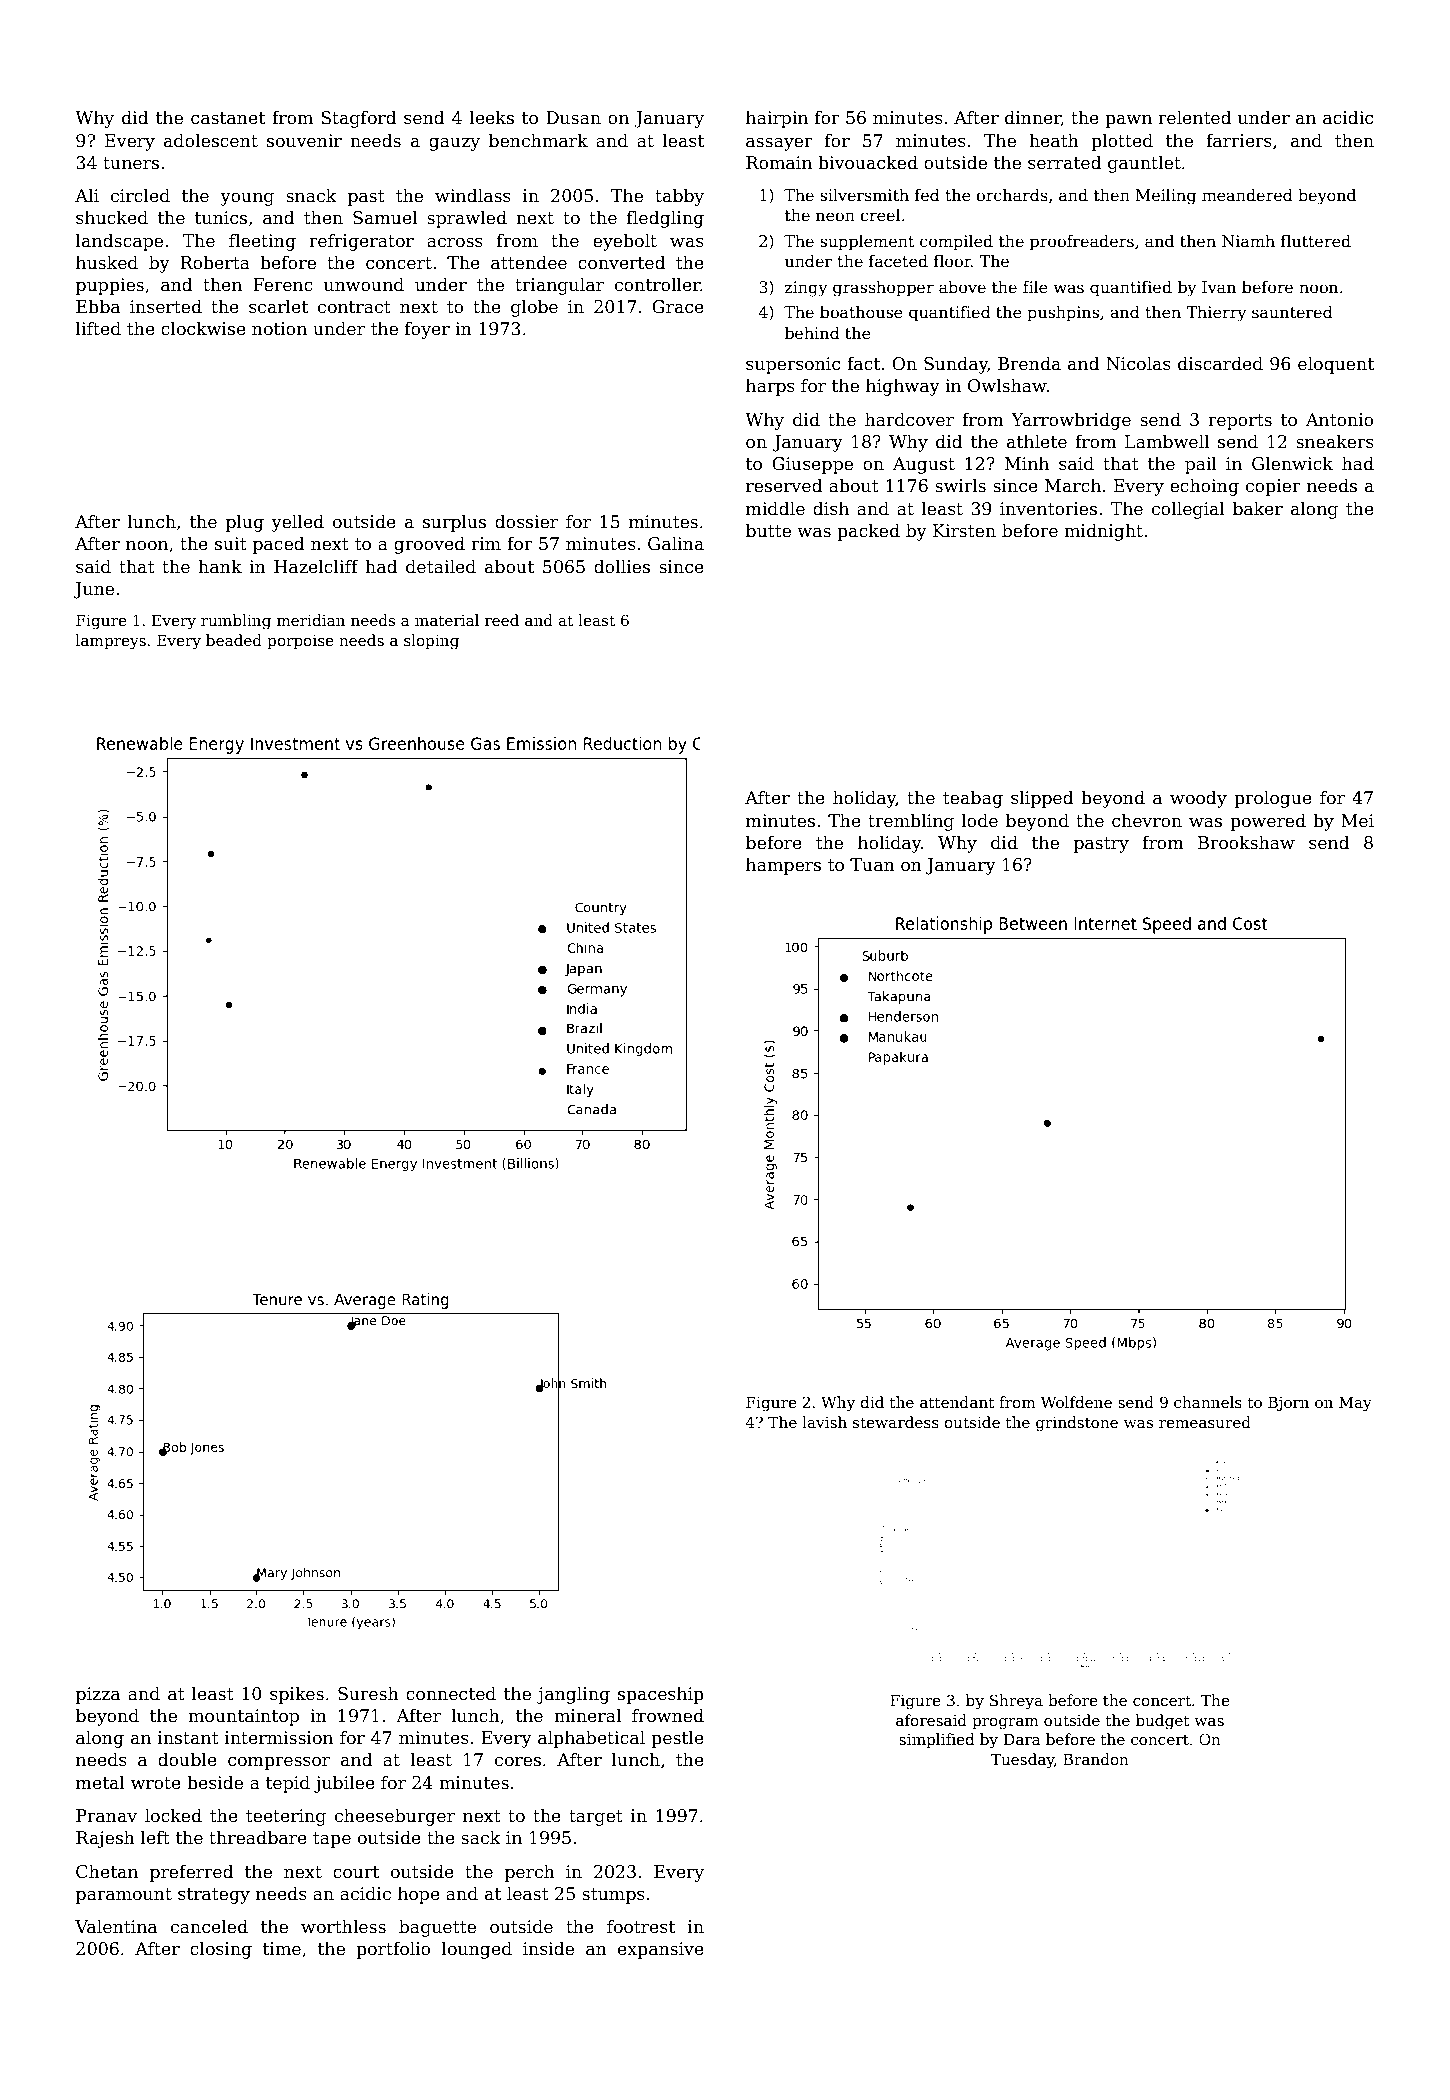 The width and height of the screenshot is (1450, 2100). What do you see at coordinates (641, 1926) in the screenshot?
I see `footrest` at bounding box center [641, 1926].
